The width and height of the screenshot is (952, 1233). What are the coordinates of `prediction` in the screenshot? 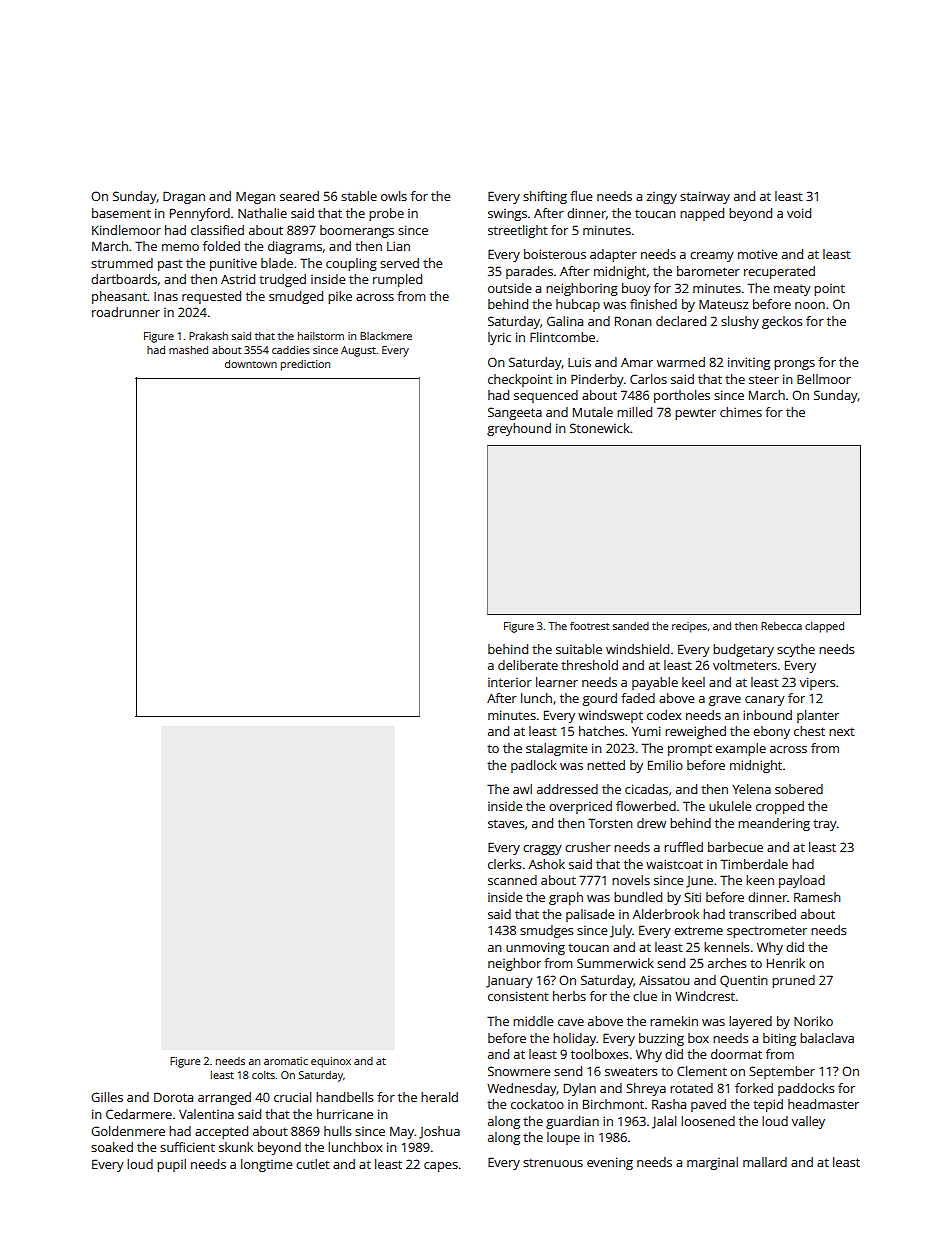 It's located at (305, 365).
